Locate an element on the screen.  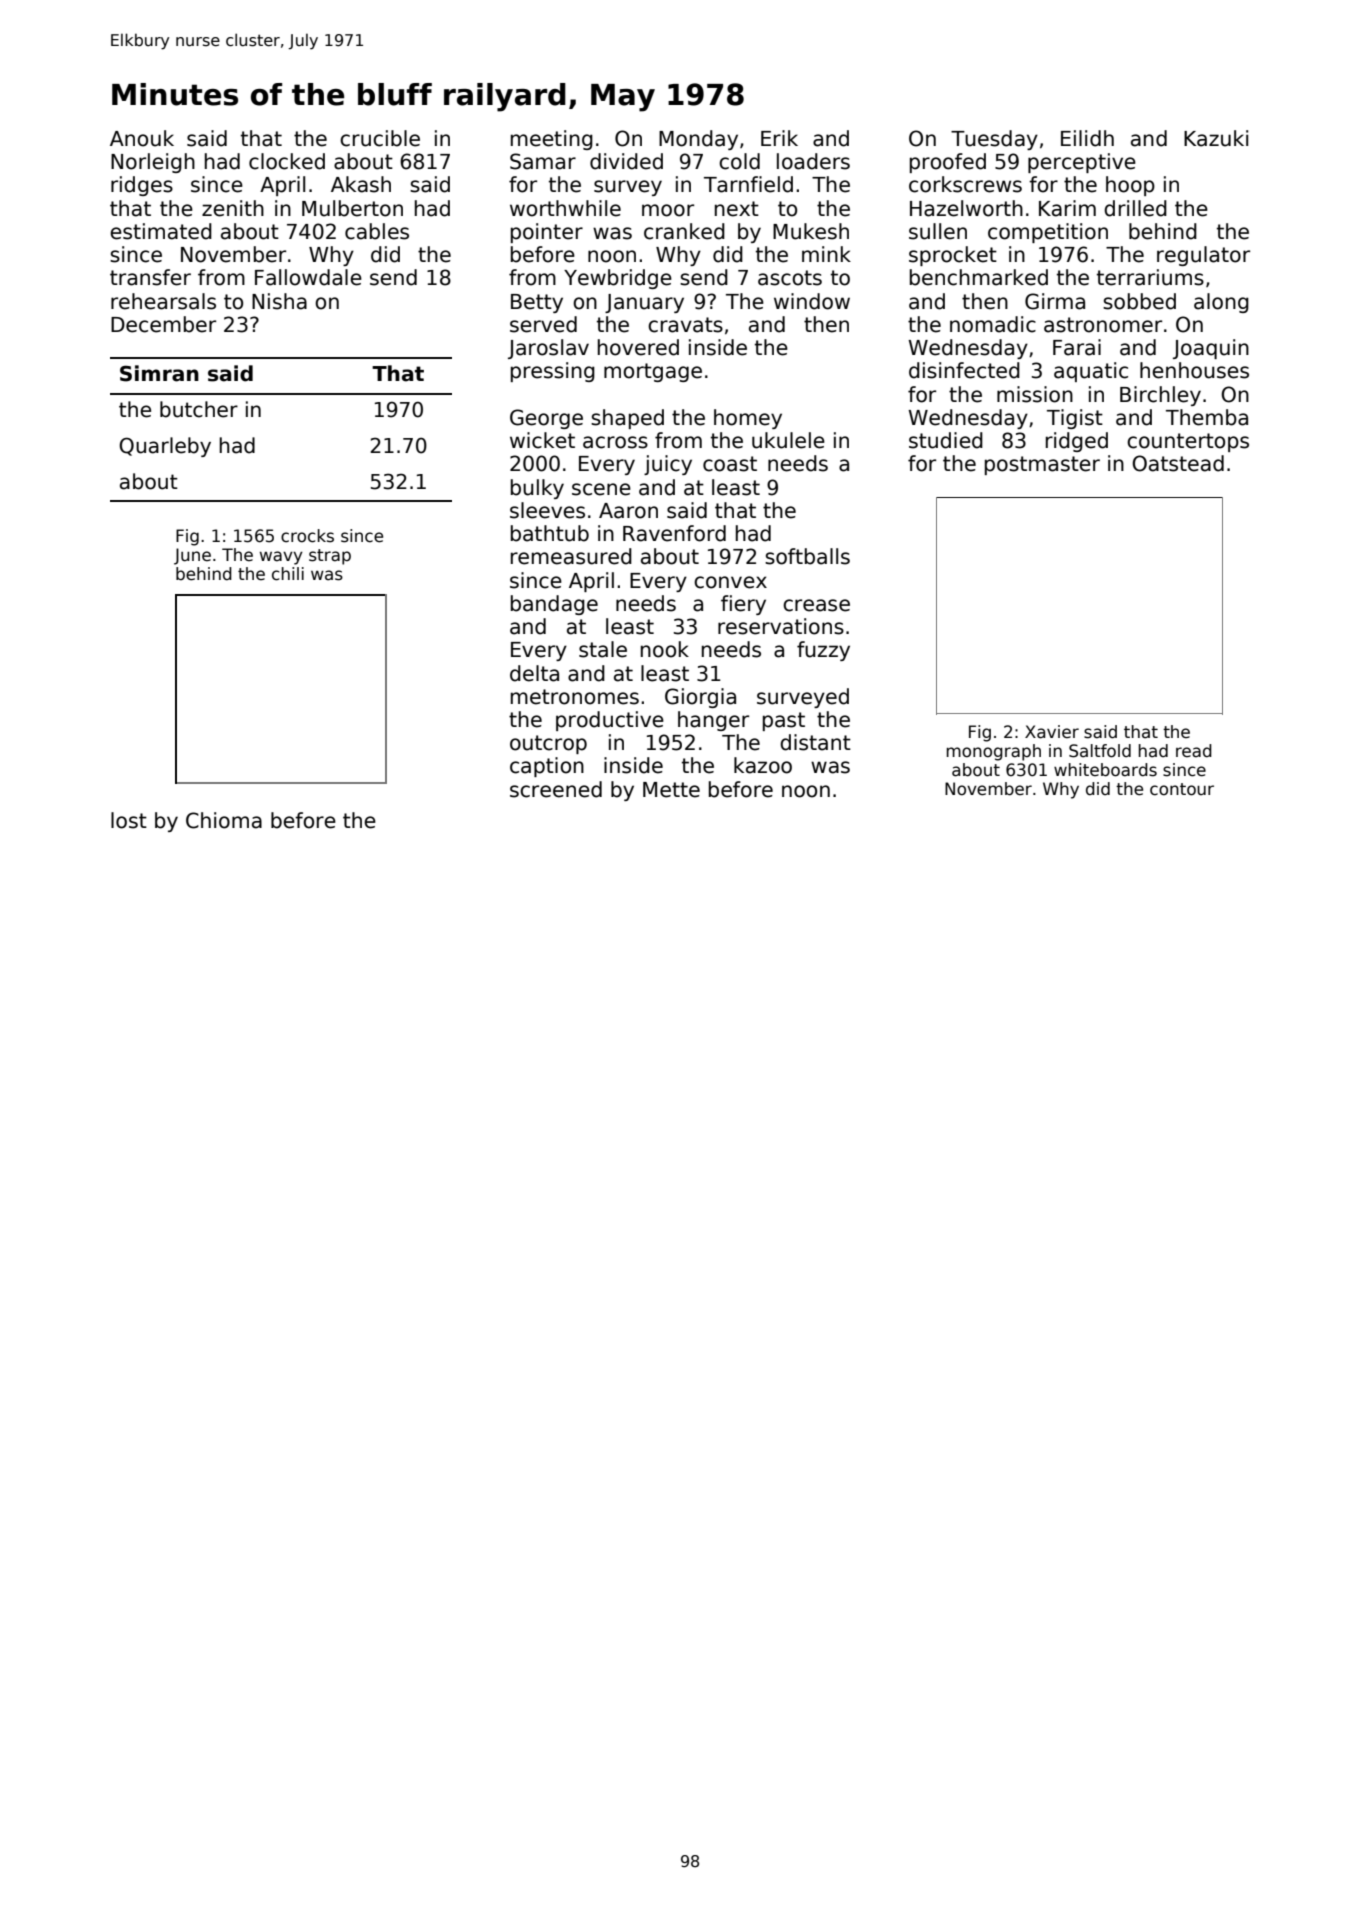
Kazuki is located at coordinates (1216, 138).
